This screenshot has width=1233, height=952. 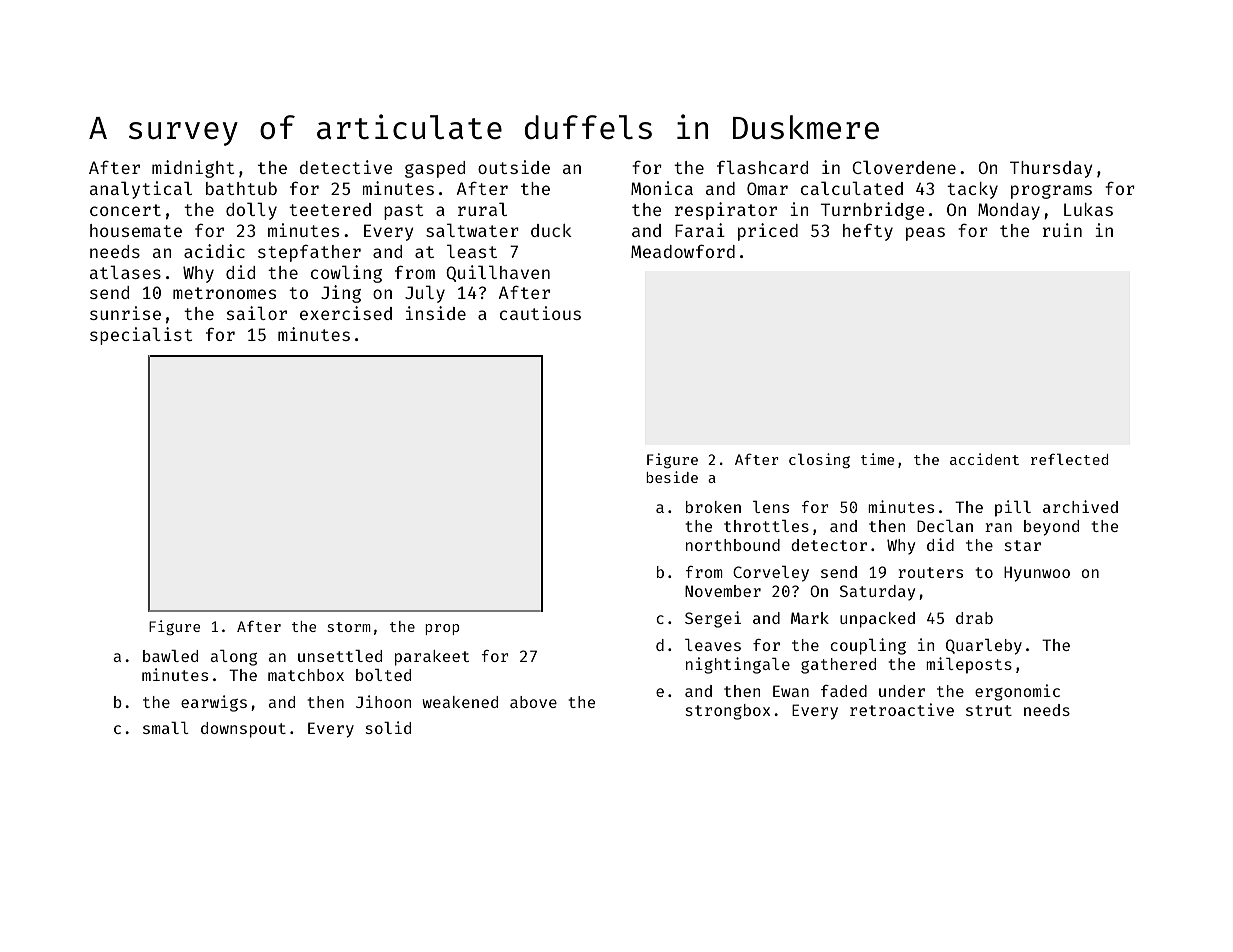 What do you see at coordinates (1051, 169) in the screenshot?
I see `Thursday` at bounding box center [1051, 169].
